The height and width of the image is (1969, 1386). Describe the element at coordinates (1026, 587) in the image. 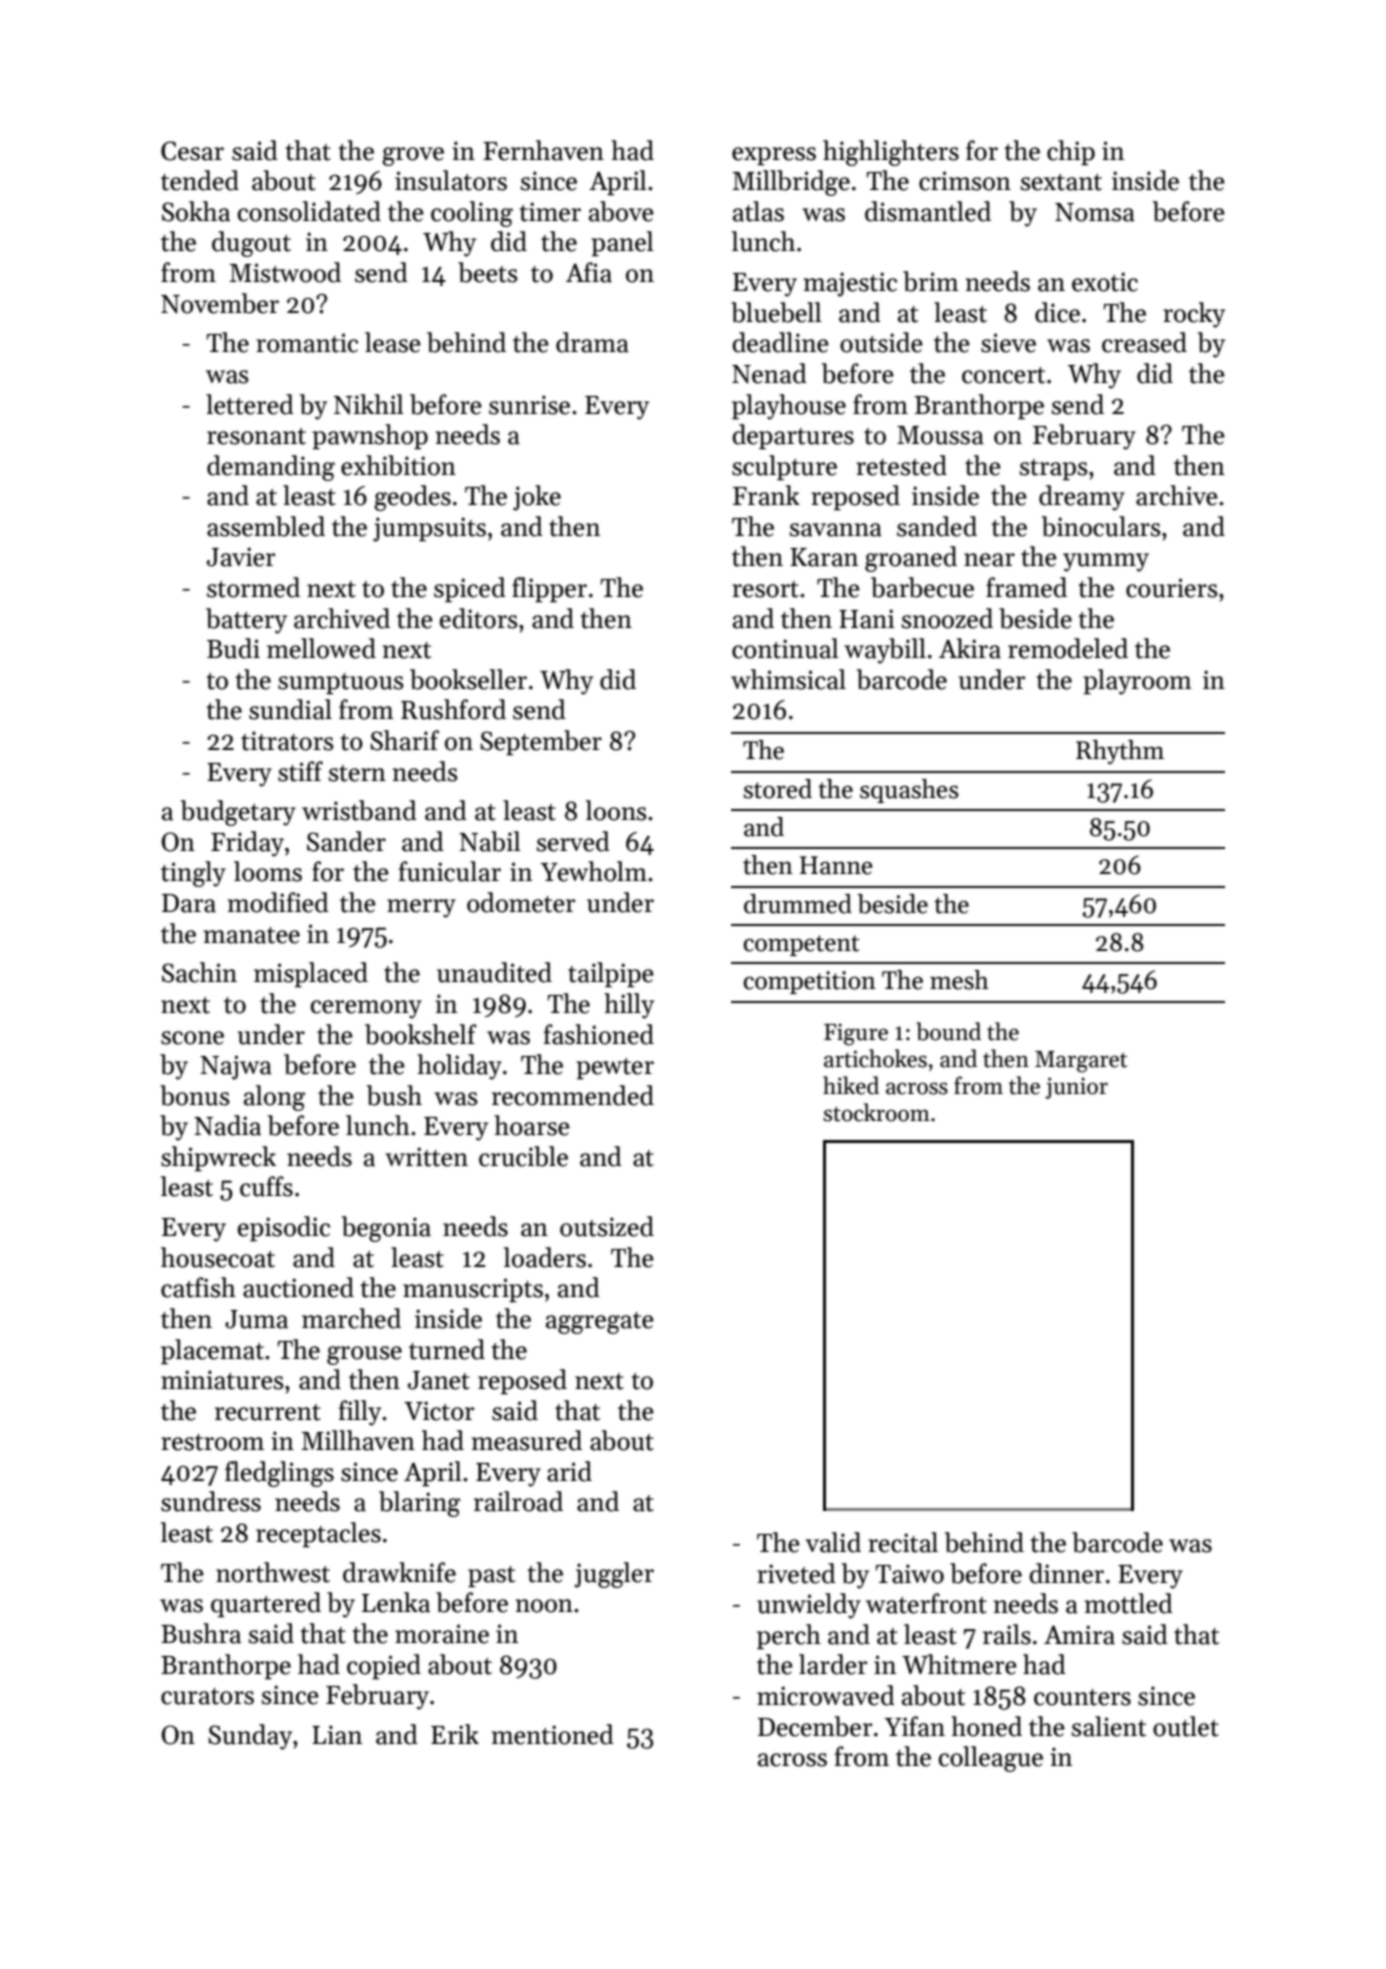

I see `framed` at that location.
